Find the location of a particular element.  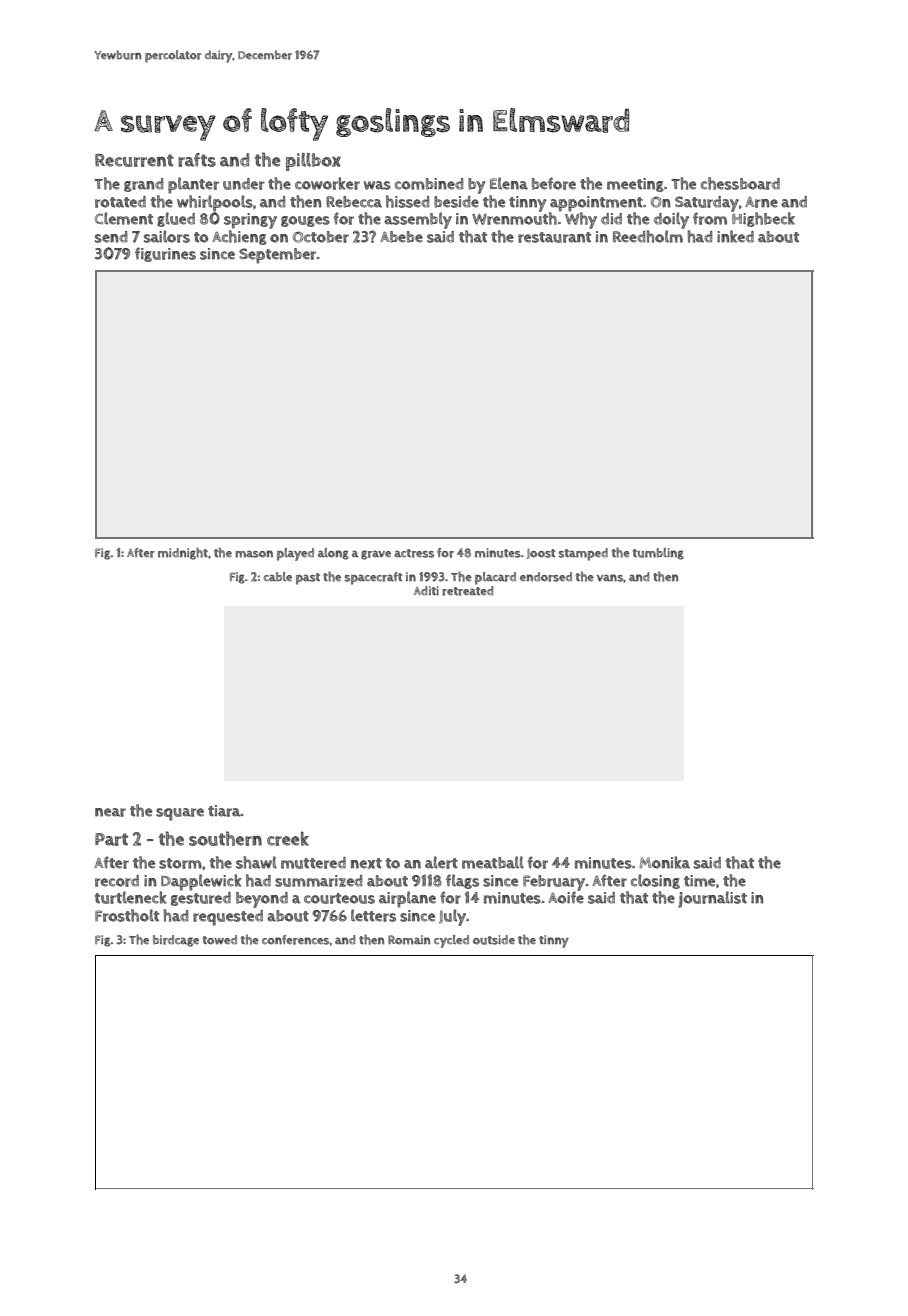

southern is located at coordinates (225, 838).
